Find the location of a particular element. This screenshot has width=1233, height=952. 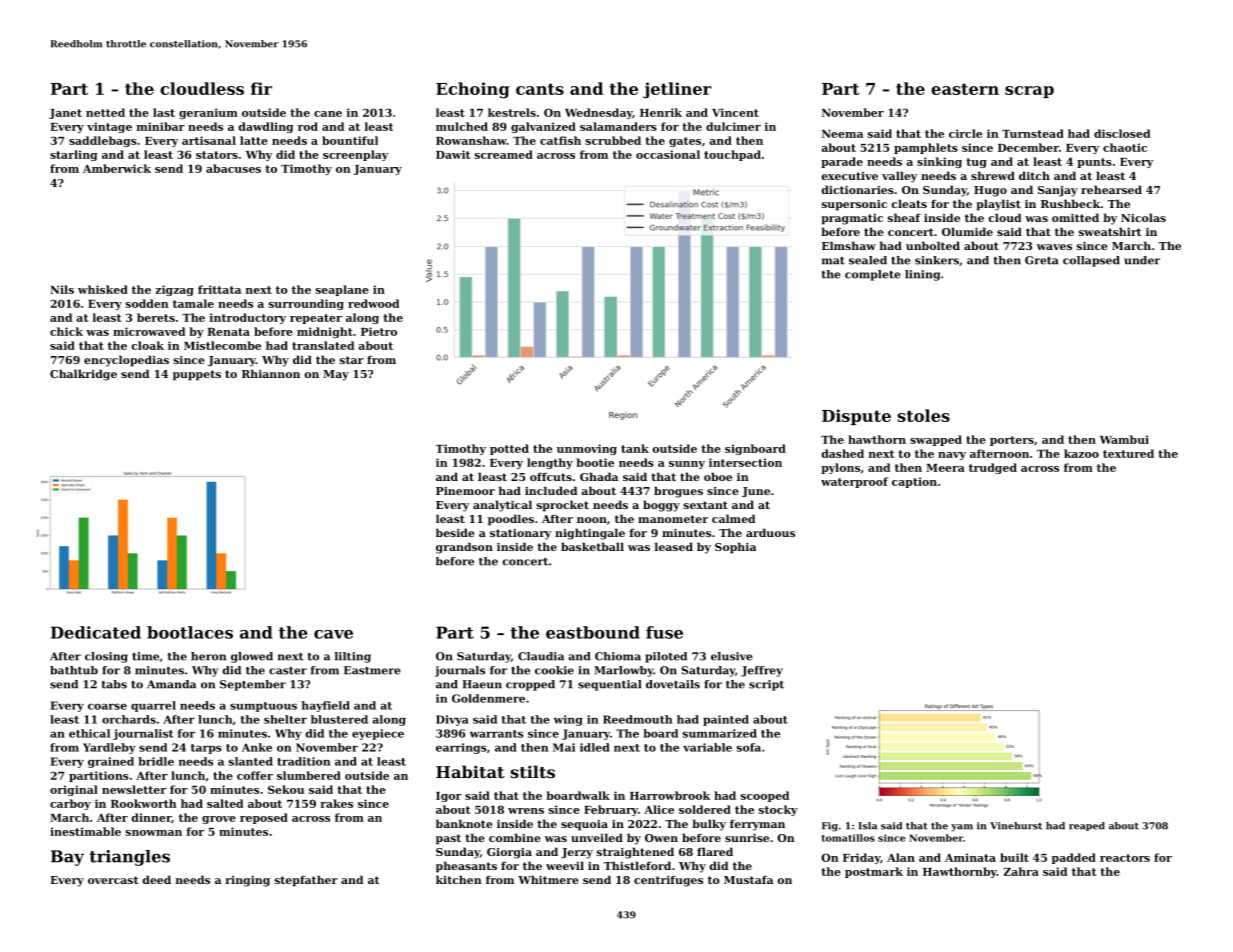

salamanders is located at coordinates (618, 126).
